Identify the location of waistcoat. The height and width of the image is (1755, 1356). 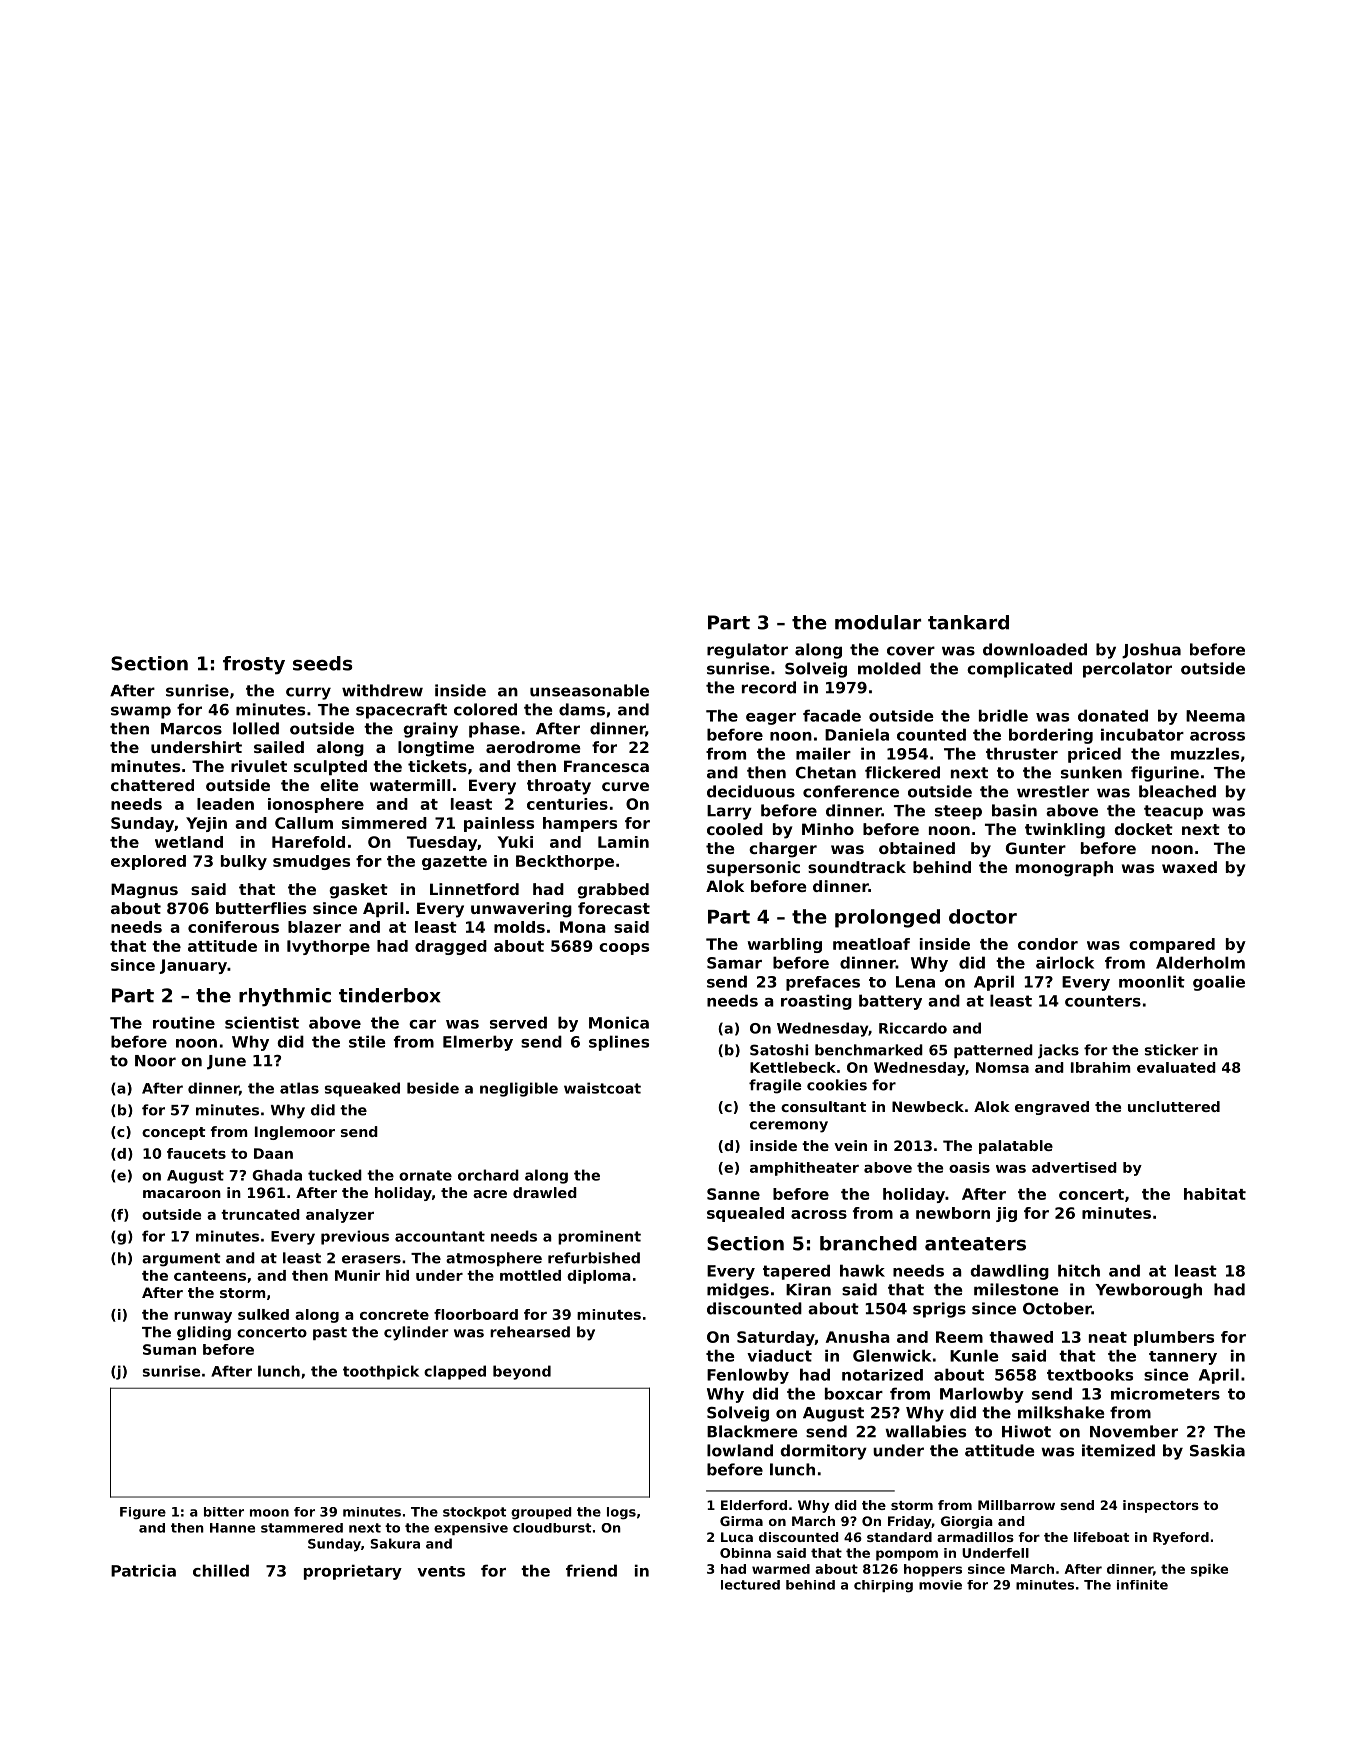
(602, 1088).
